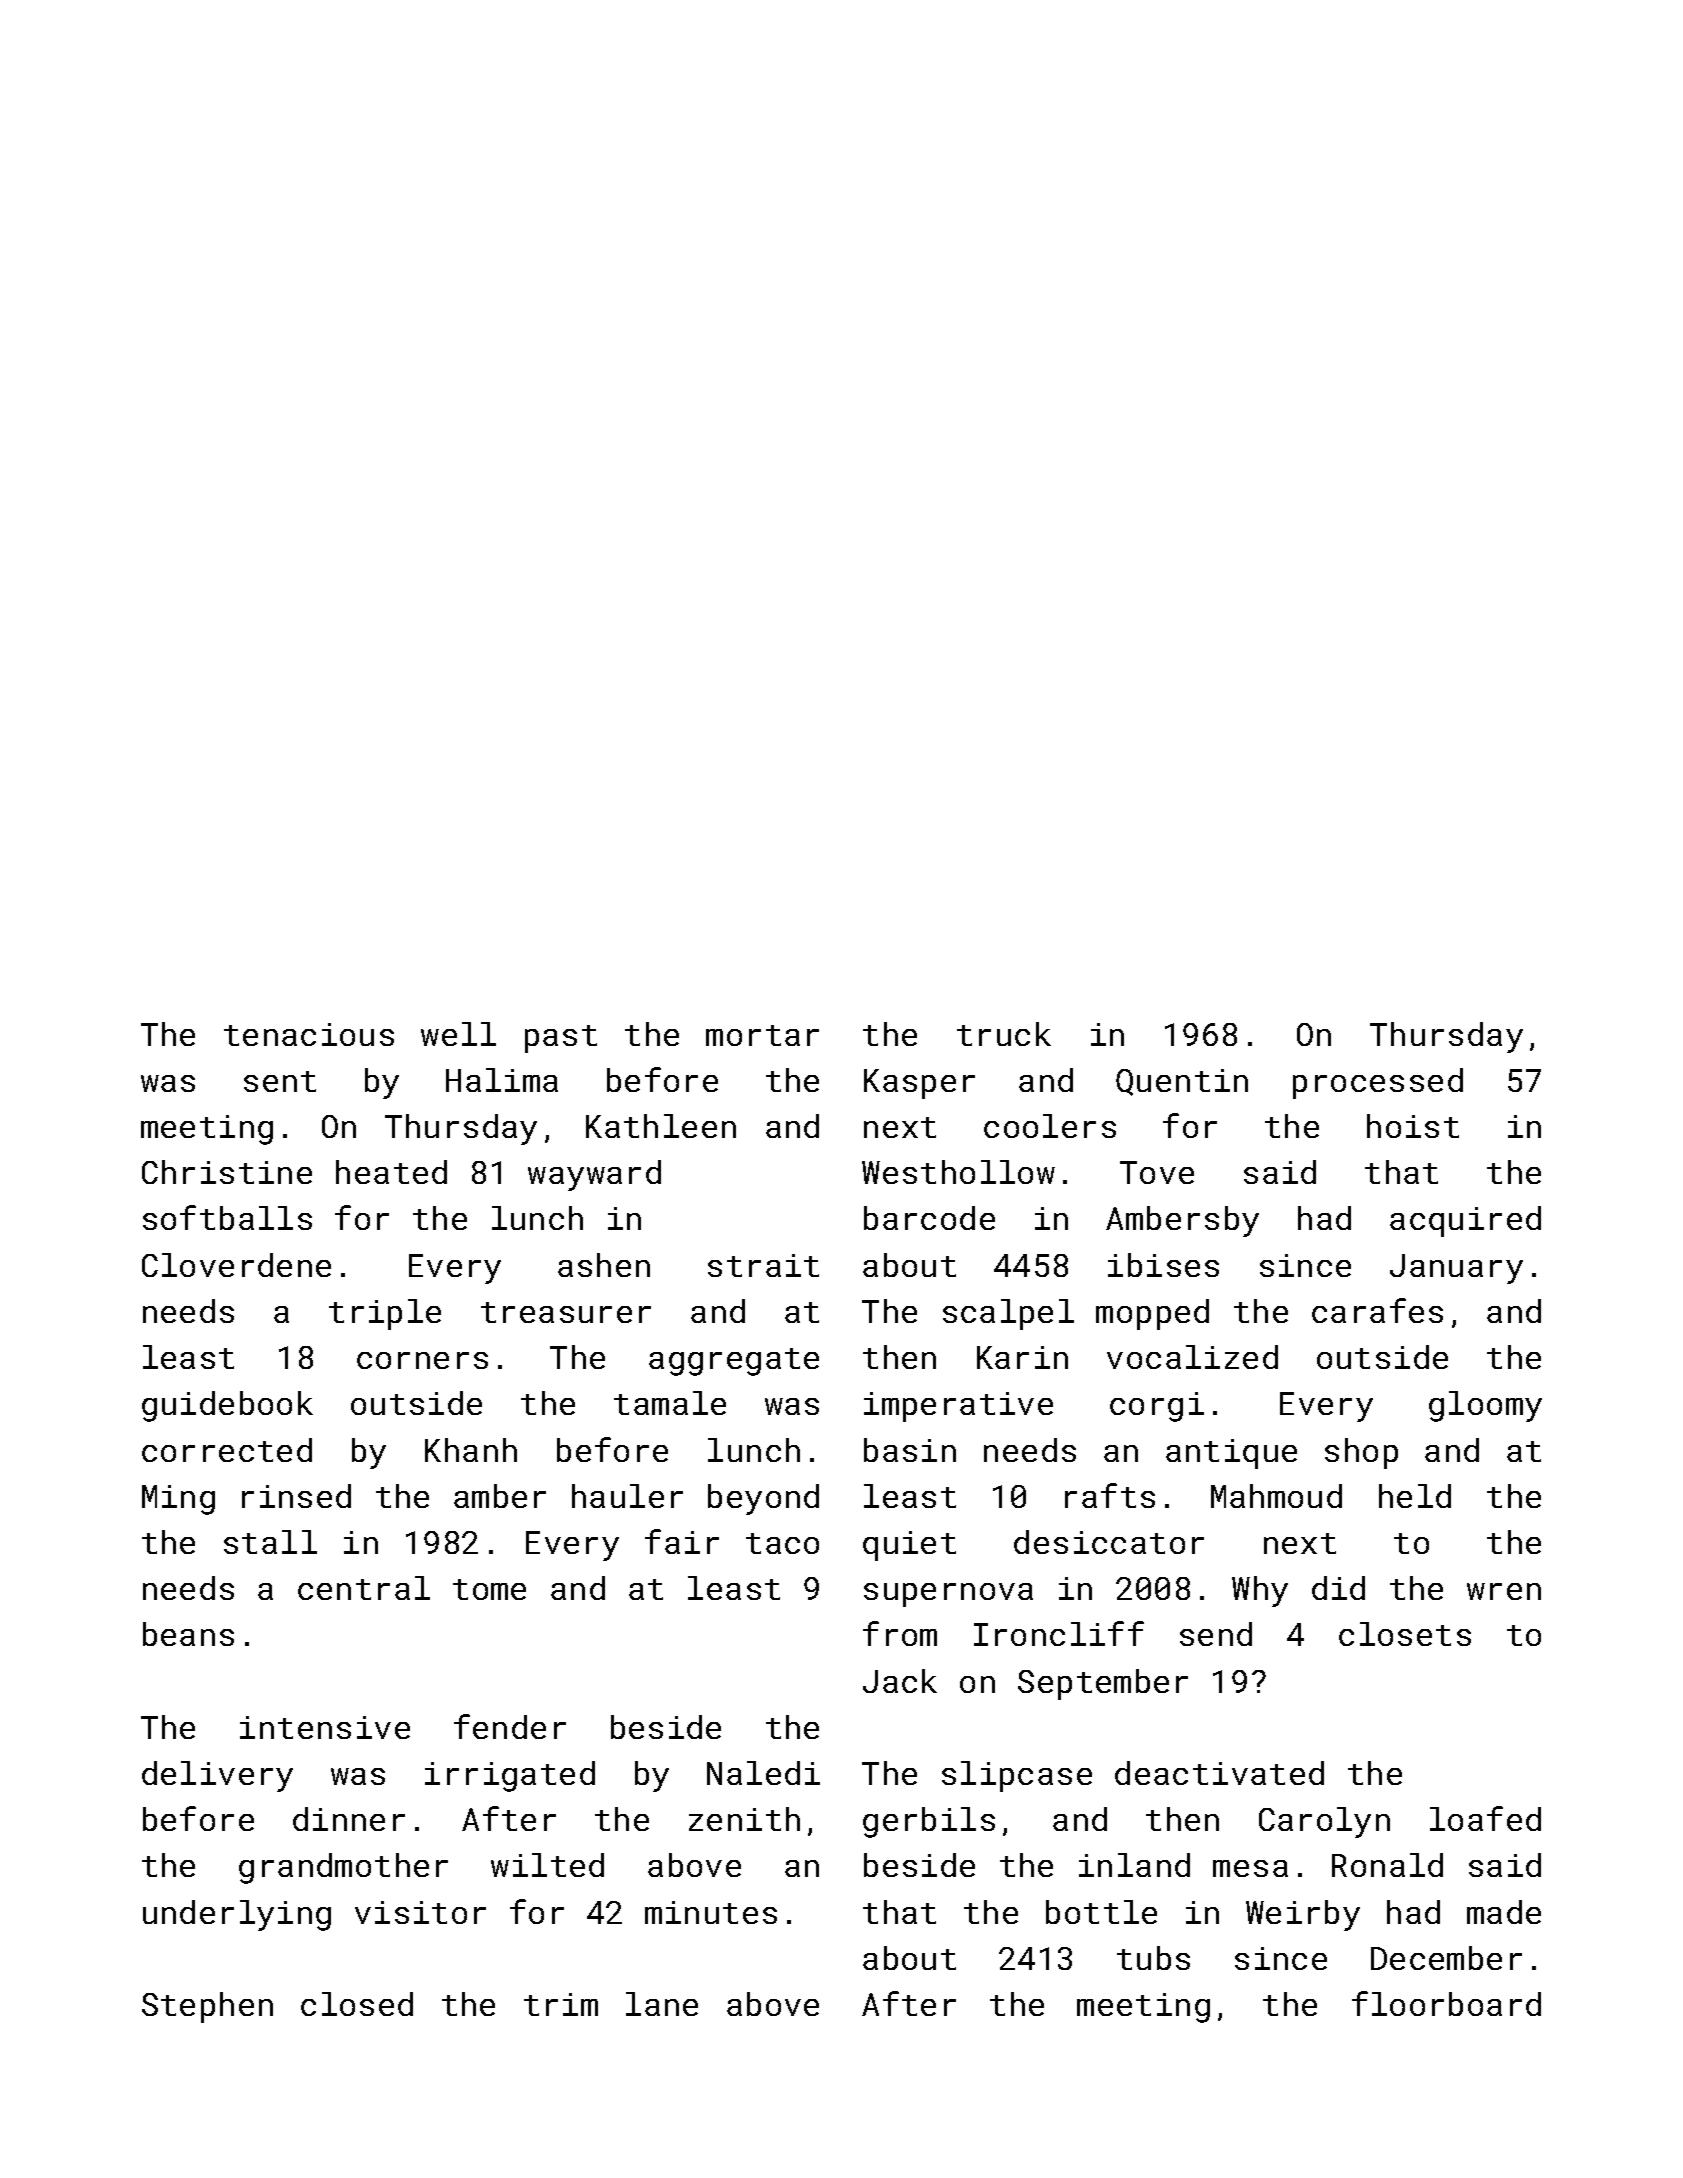  I want to click on inland, so click(1134, 1865).
